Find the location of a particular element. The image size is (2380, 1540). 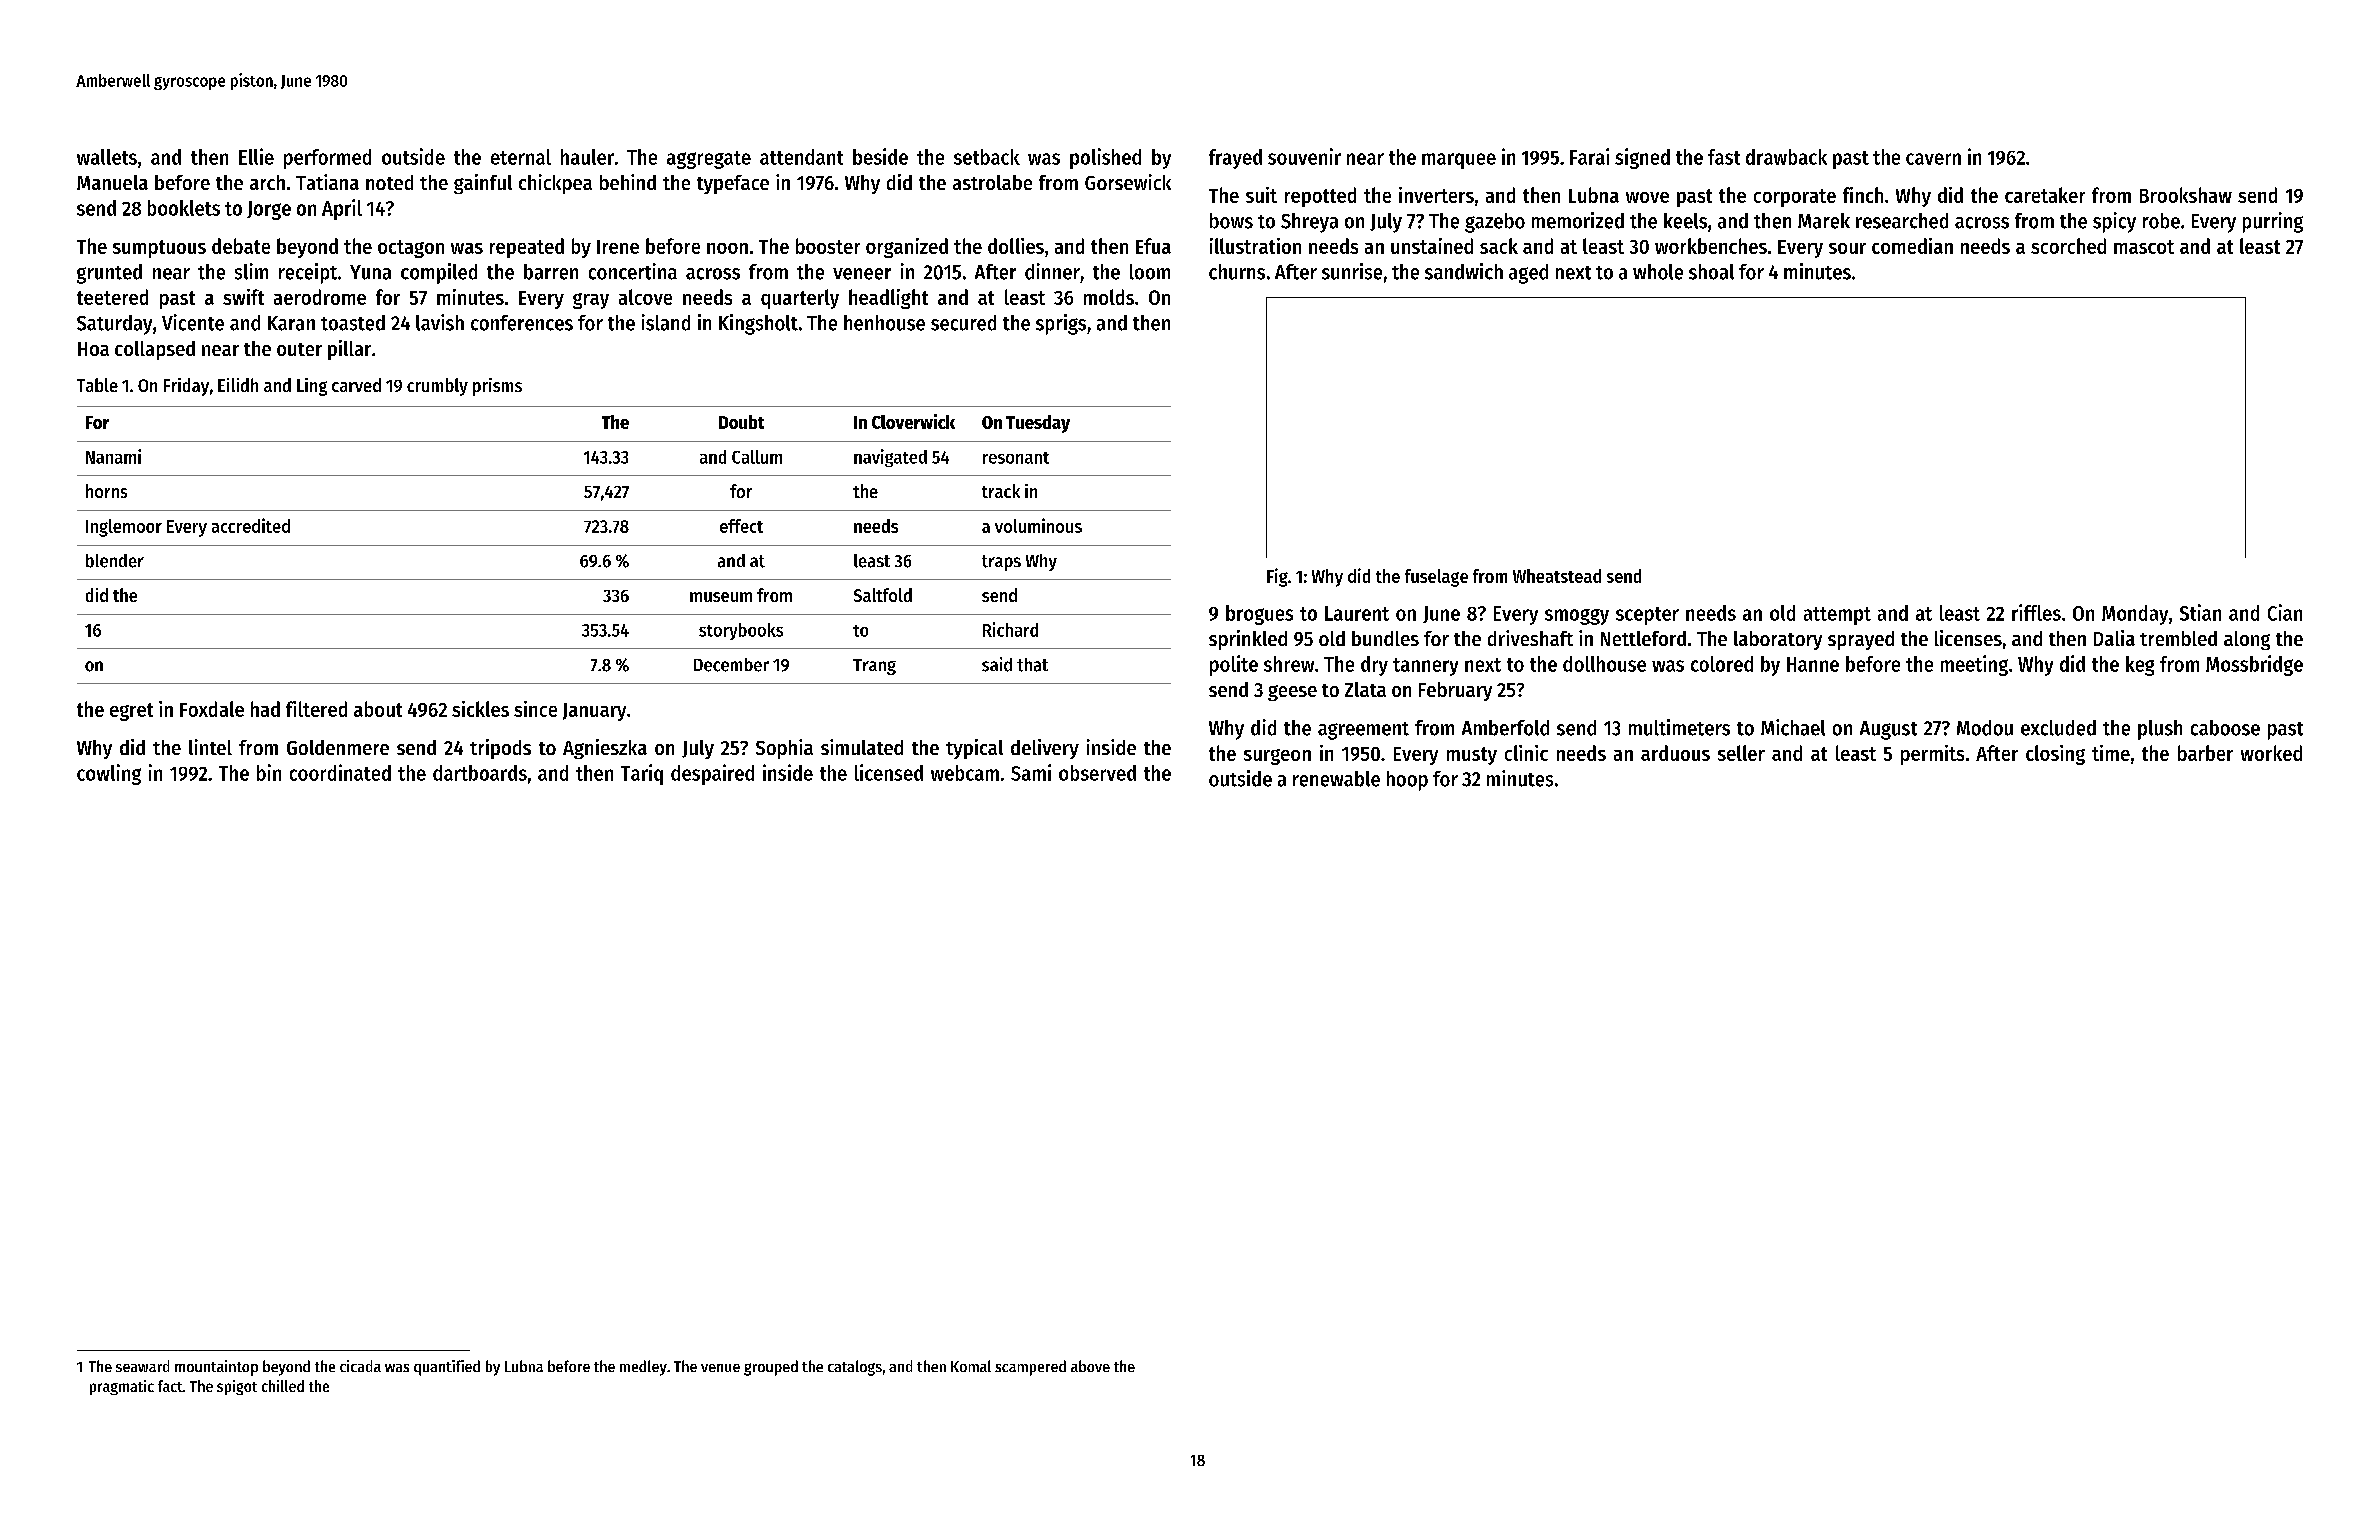

Brookshaw is located at coordinates (2186, 195).
